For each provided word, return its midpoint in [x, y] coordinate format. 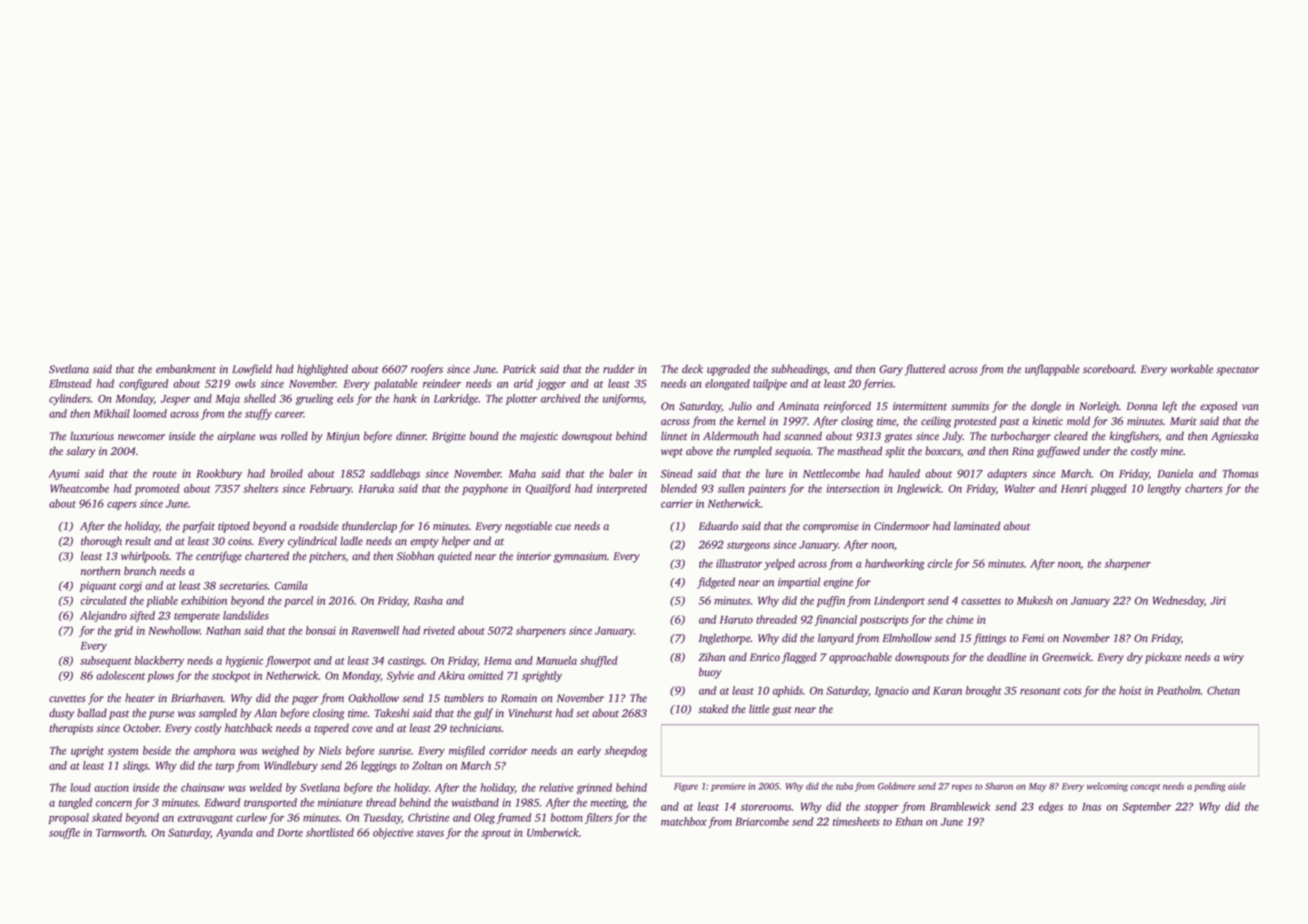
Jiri [1218, 600]
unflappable [1052, 370]
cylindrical [312, 542]
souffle [64, 833]
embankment [186, 369]
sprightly [542, 676]
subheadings [799, 370]
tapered [331, 729]
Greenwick [1066, 657]
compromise [831, 527]
